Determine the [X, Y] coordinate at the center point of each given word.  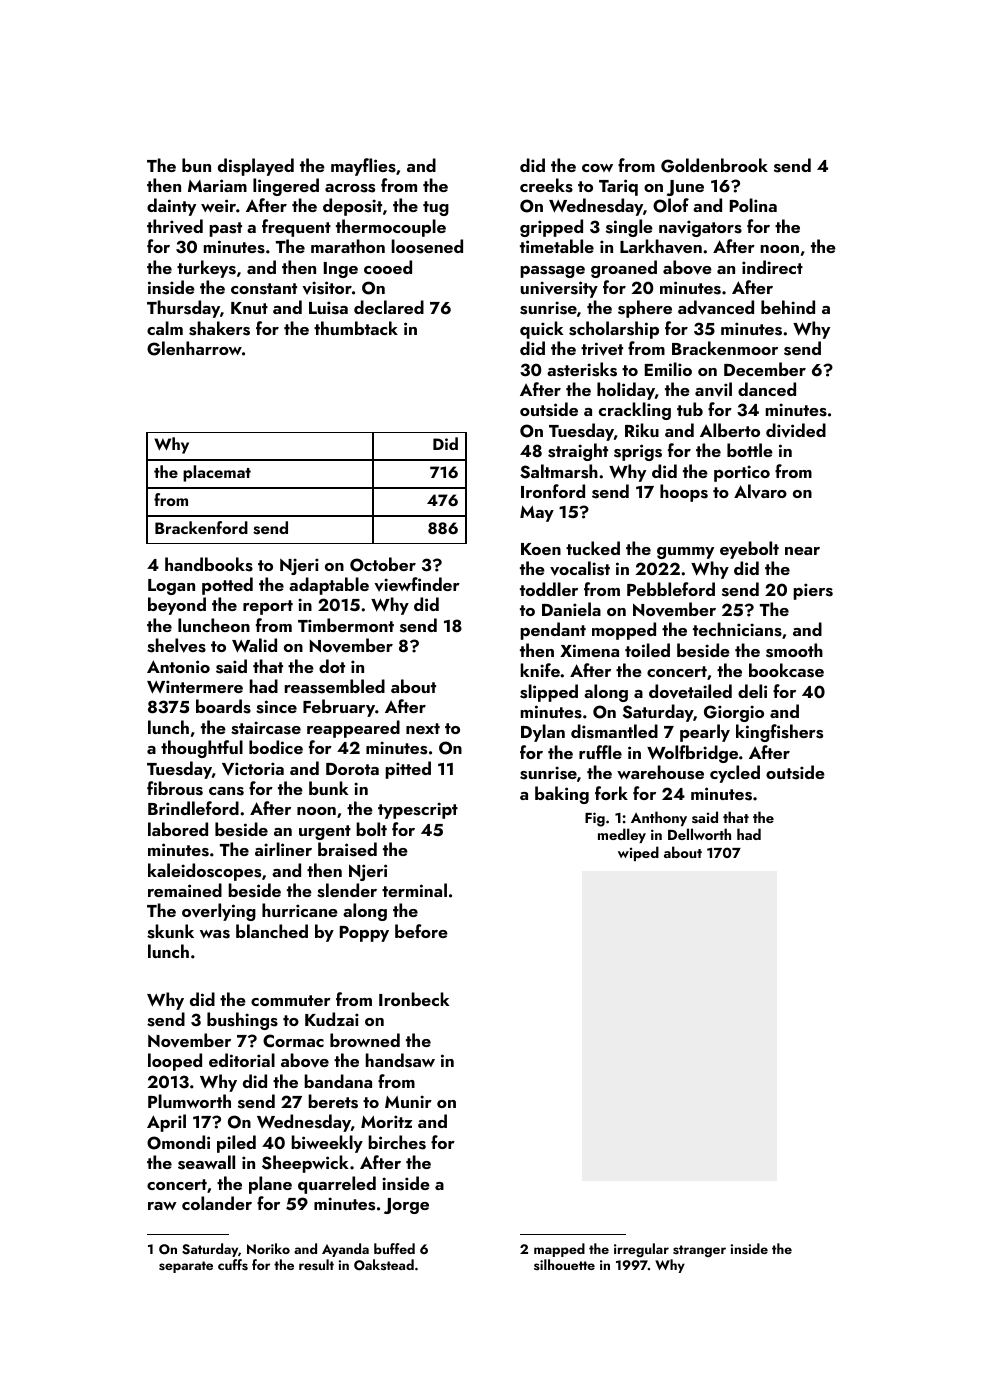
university [559, 289]
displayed [256, 167]
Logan [171, 587]
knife [540, 670]
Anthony [659, 818]
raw [162, 1206]
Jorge [406, 1206]
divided [796, 430]
